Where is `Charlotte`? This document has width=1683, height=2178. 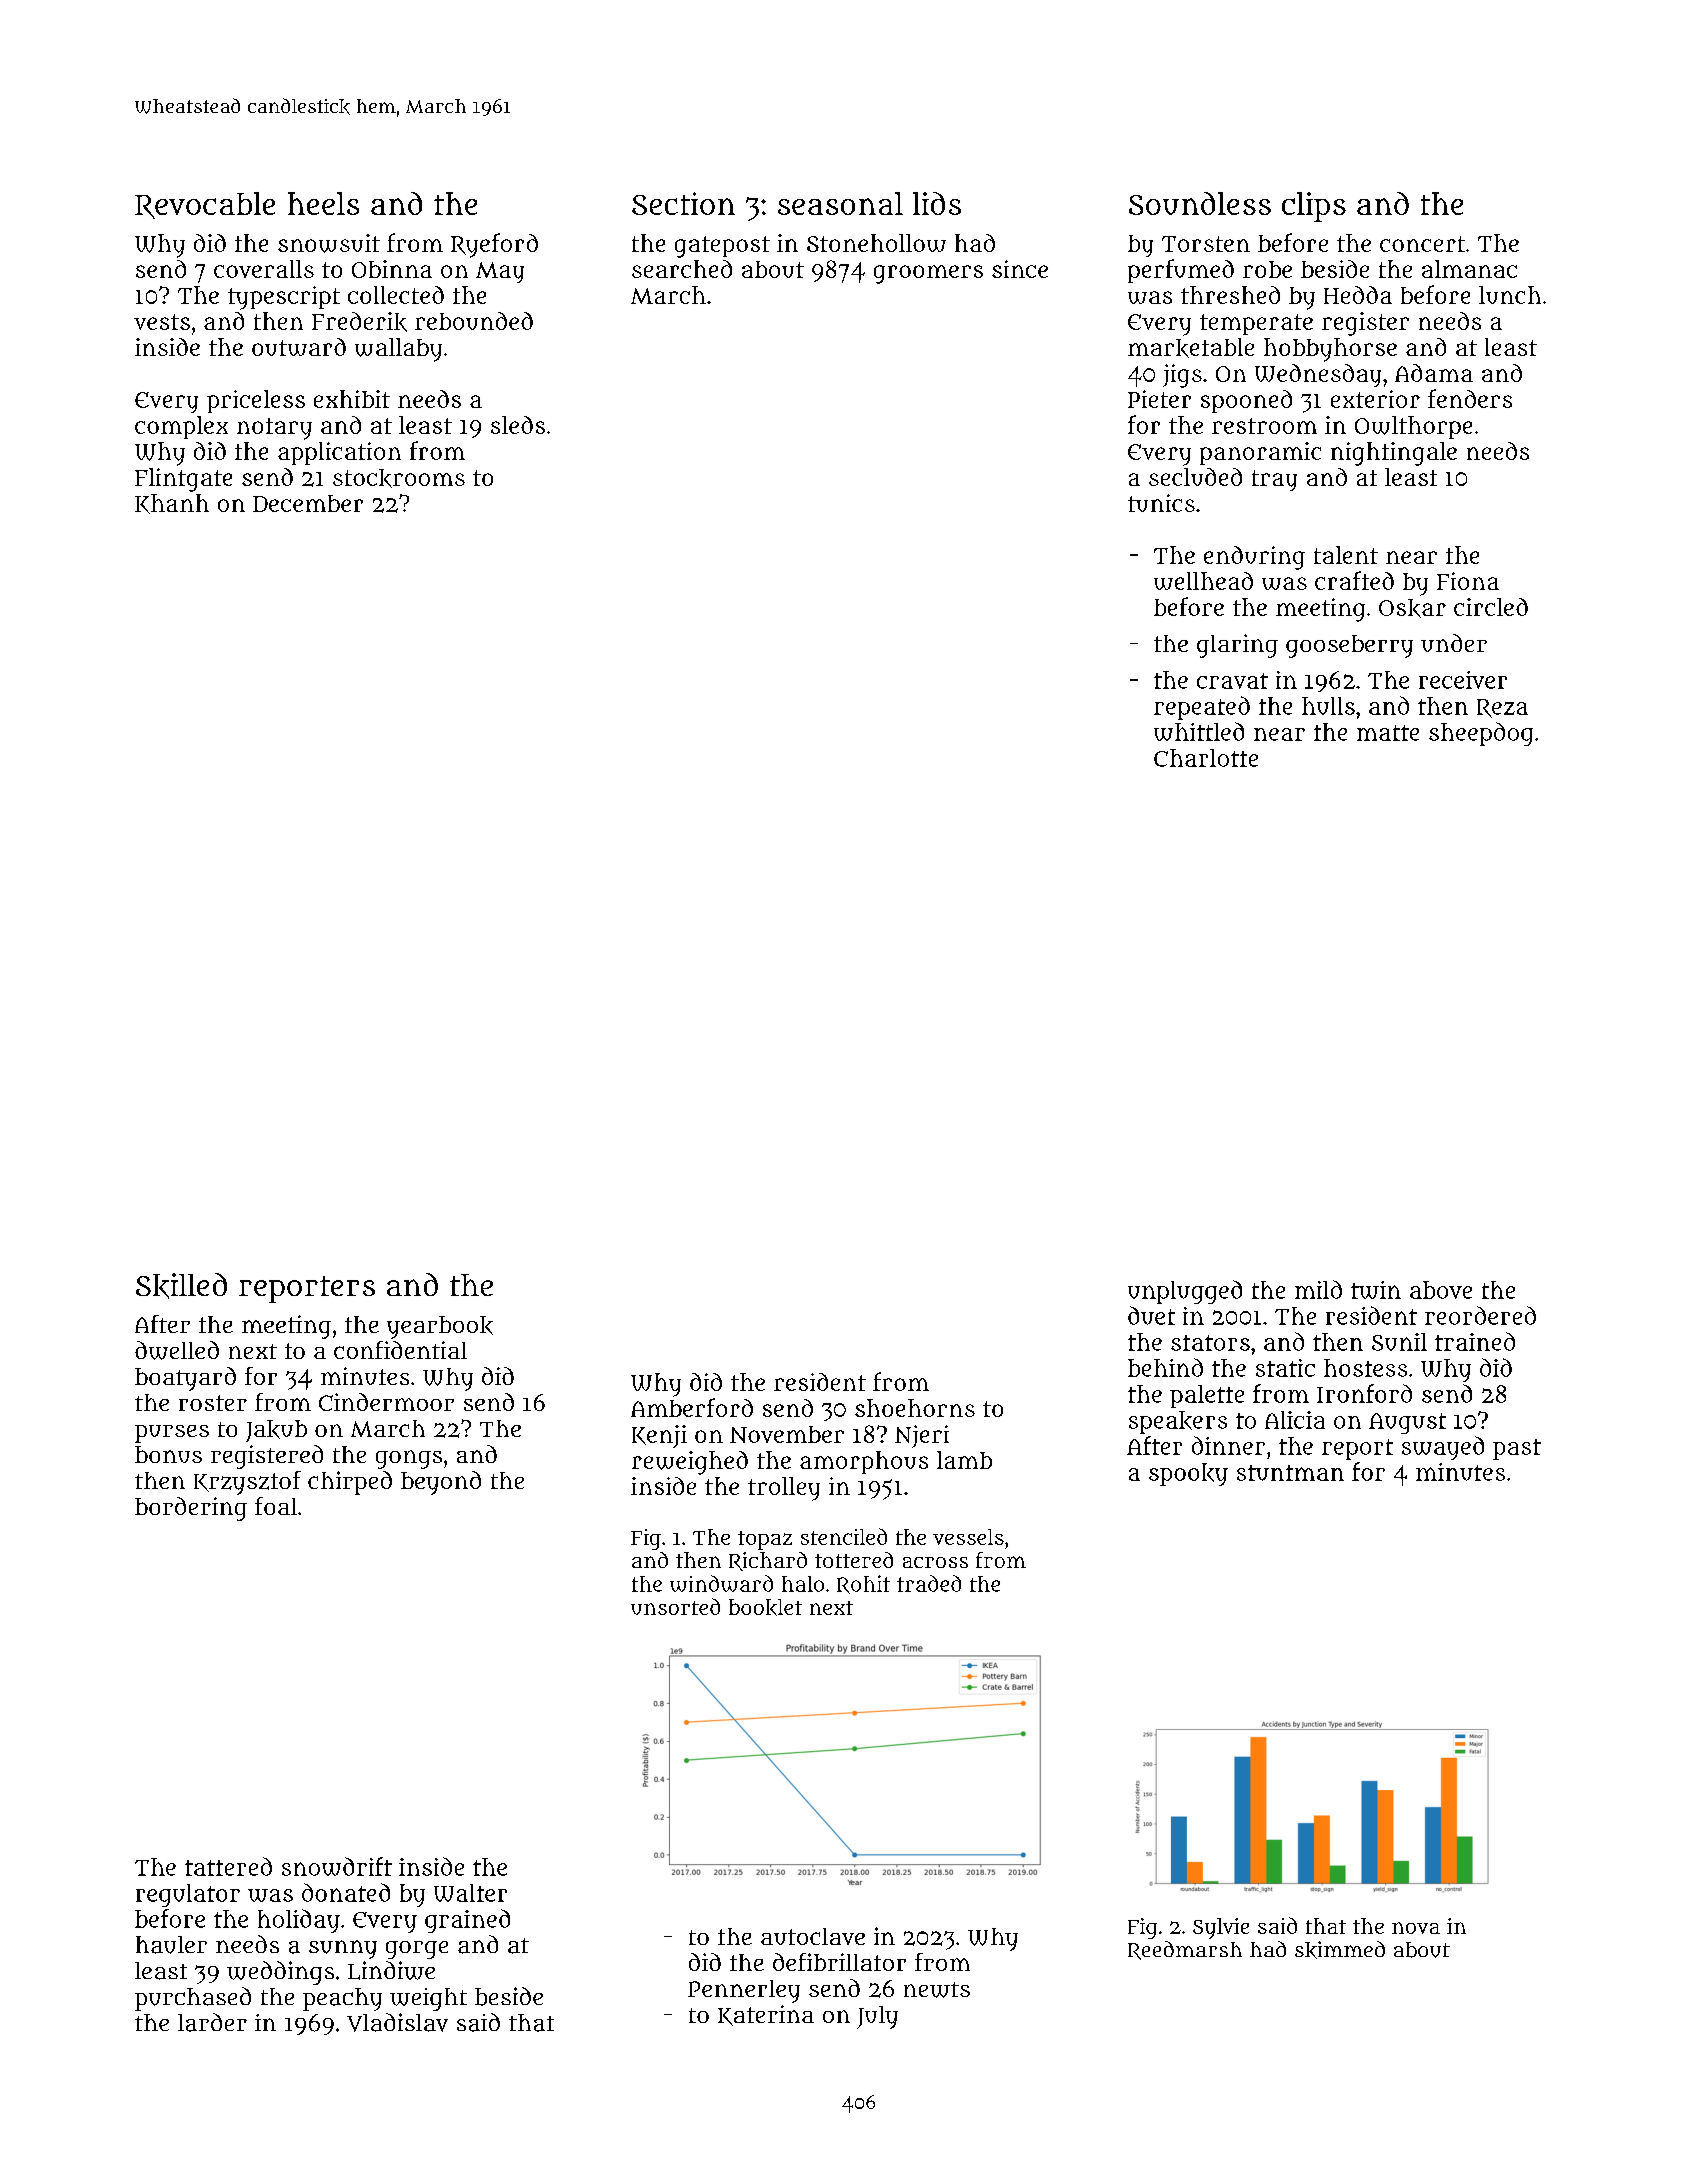
Charlotte is located at coordinates (1206, 758).
